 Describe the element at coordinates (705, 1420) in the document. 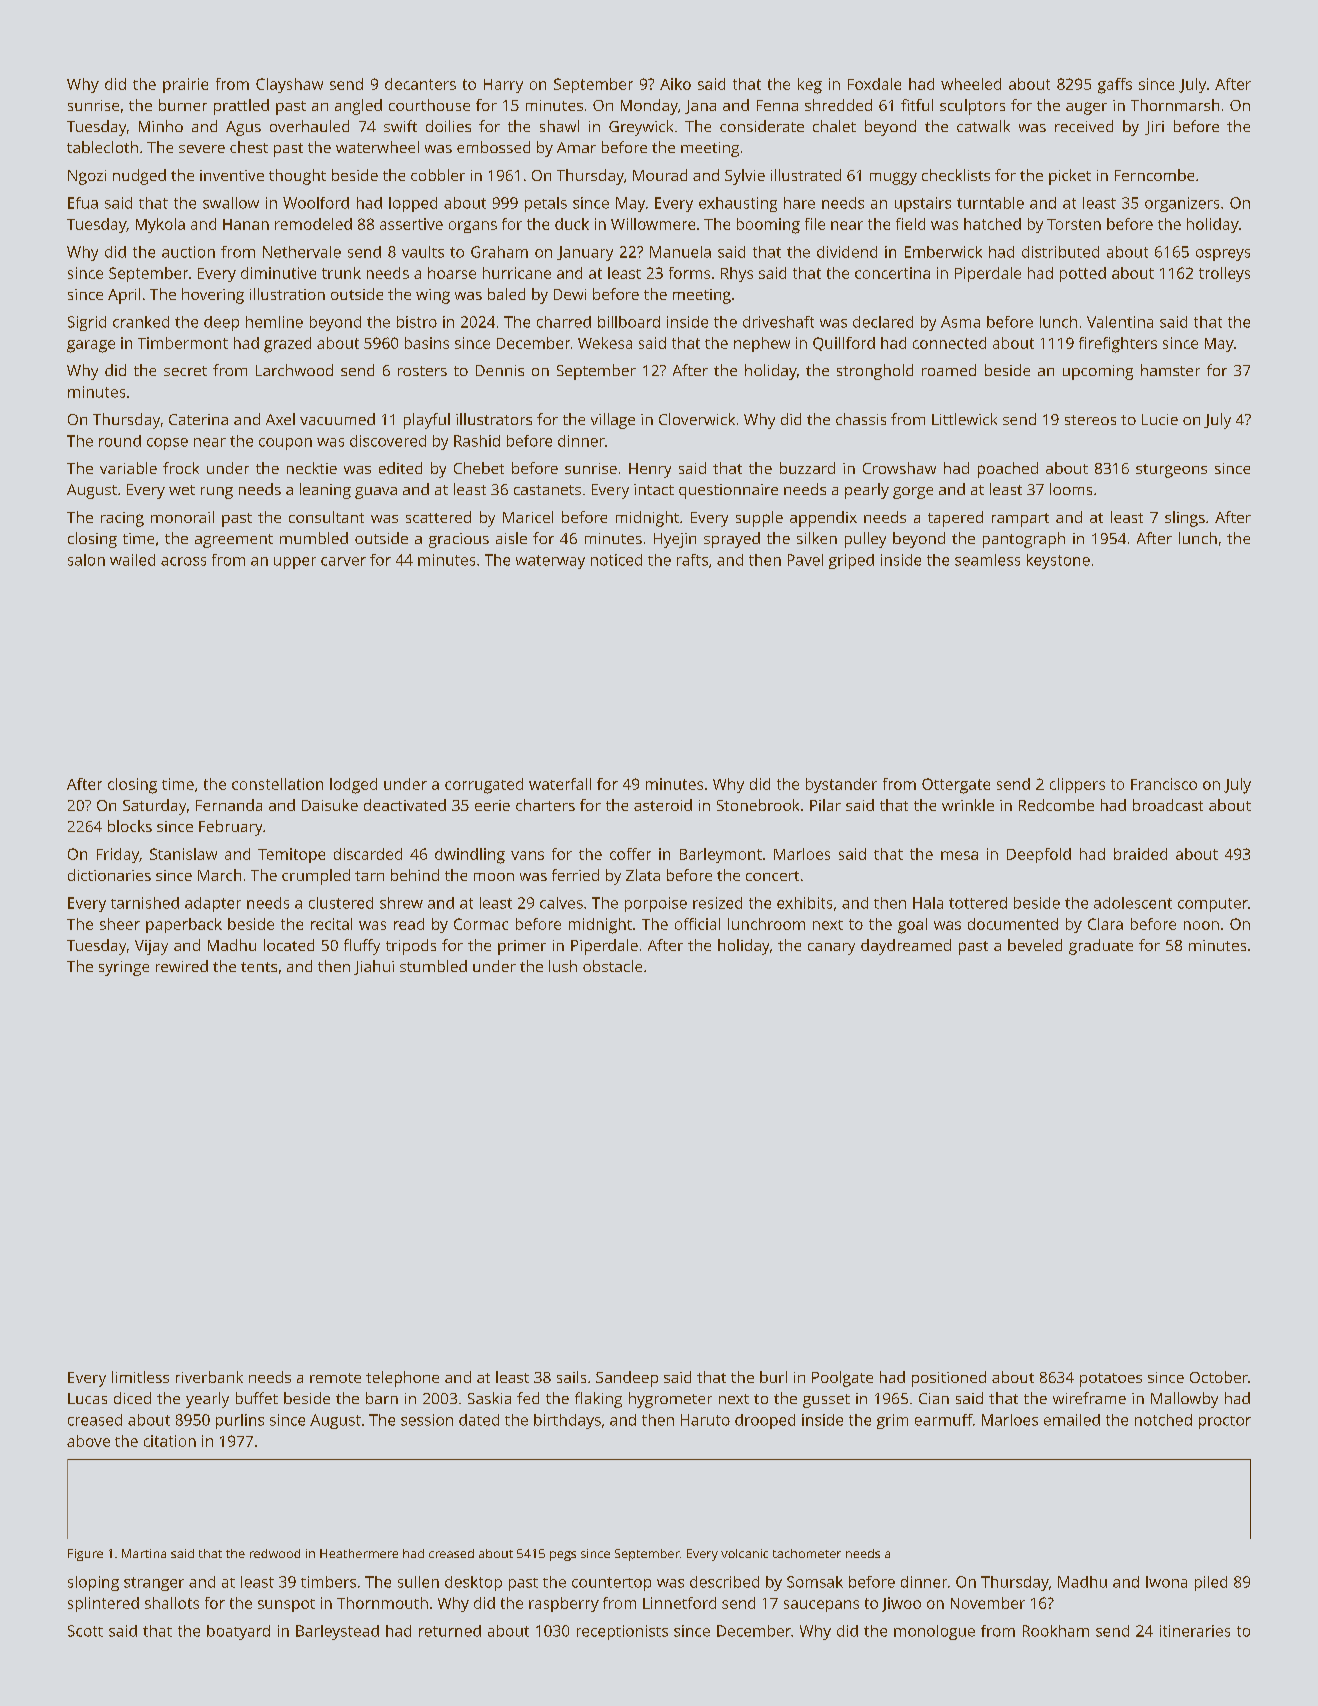

I see `Haruto` at that location.
